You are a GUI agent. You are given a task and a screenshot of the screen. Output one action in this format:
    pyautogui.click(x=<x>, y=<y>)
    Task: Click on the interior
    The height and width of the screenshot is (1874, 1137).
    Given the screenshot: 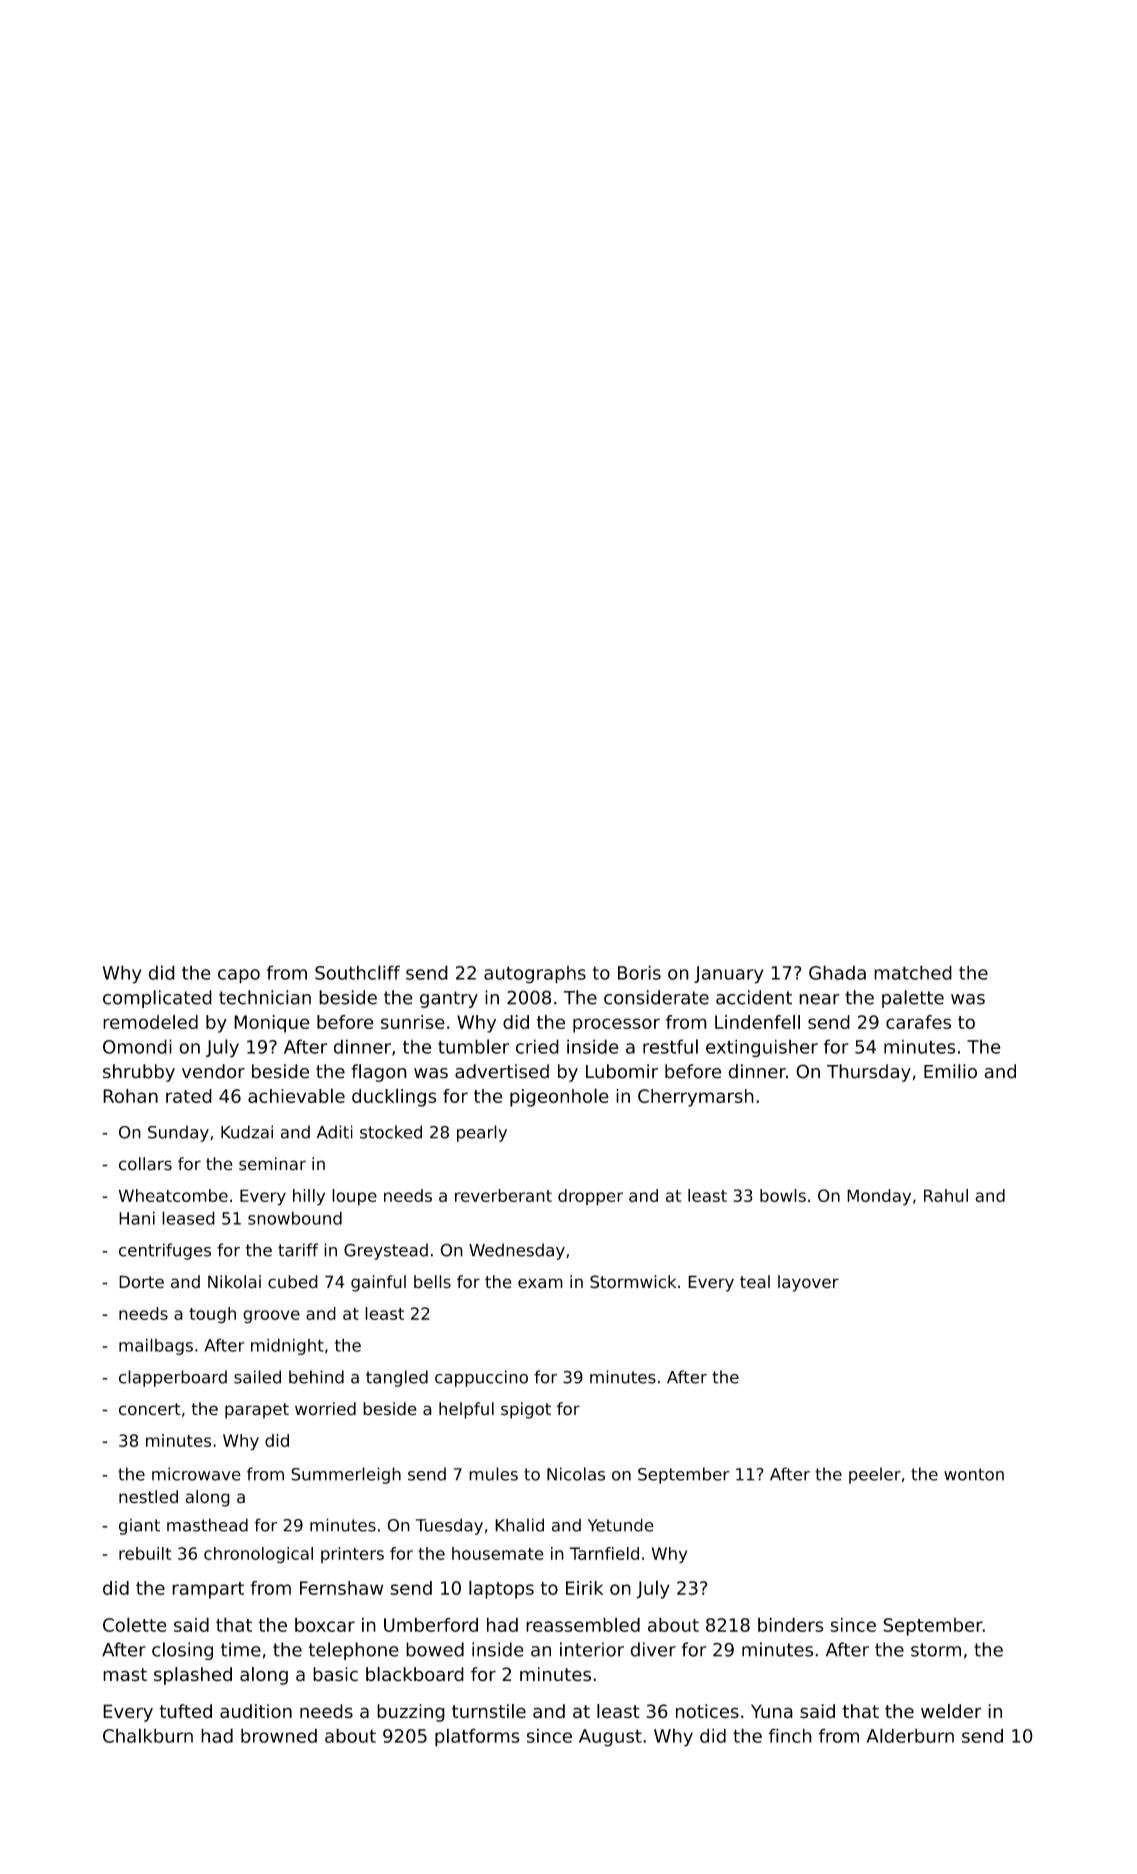 What is the action you would take?
    pyautogui.click(x=592, y=1649)
